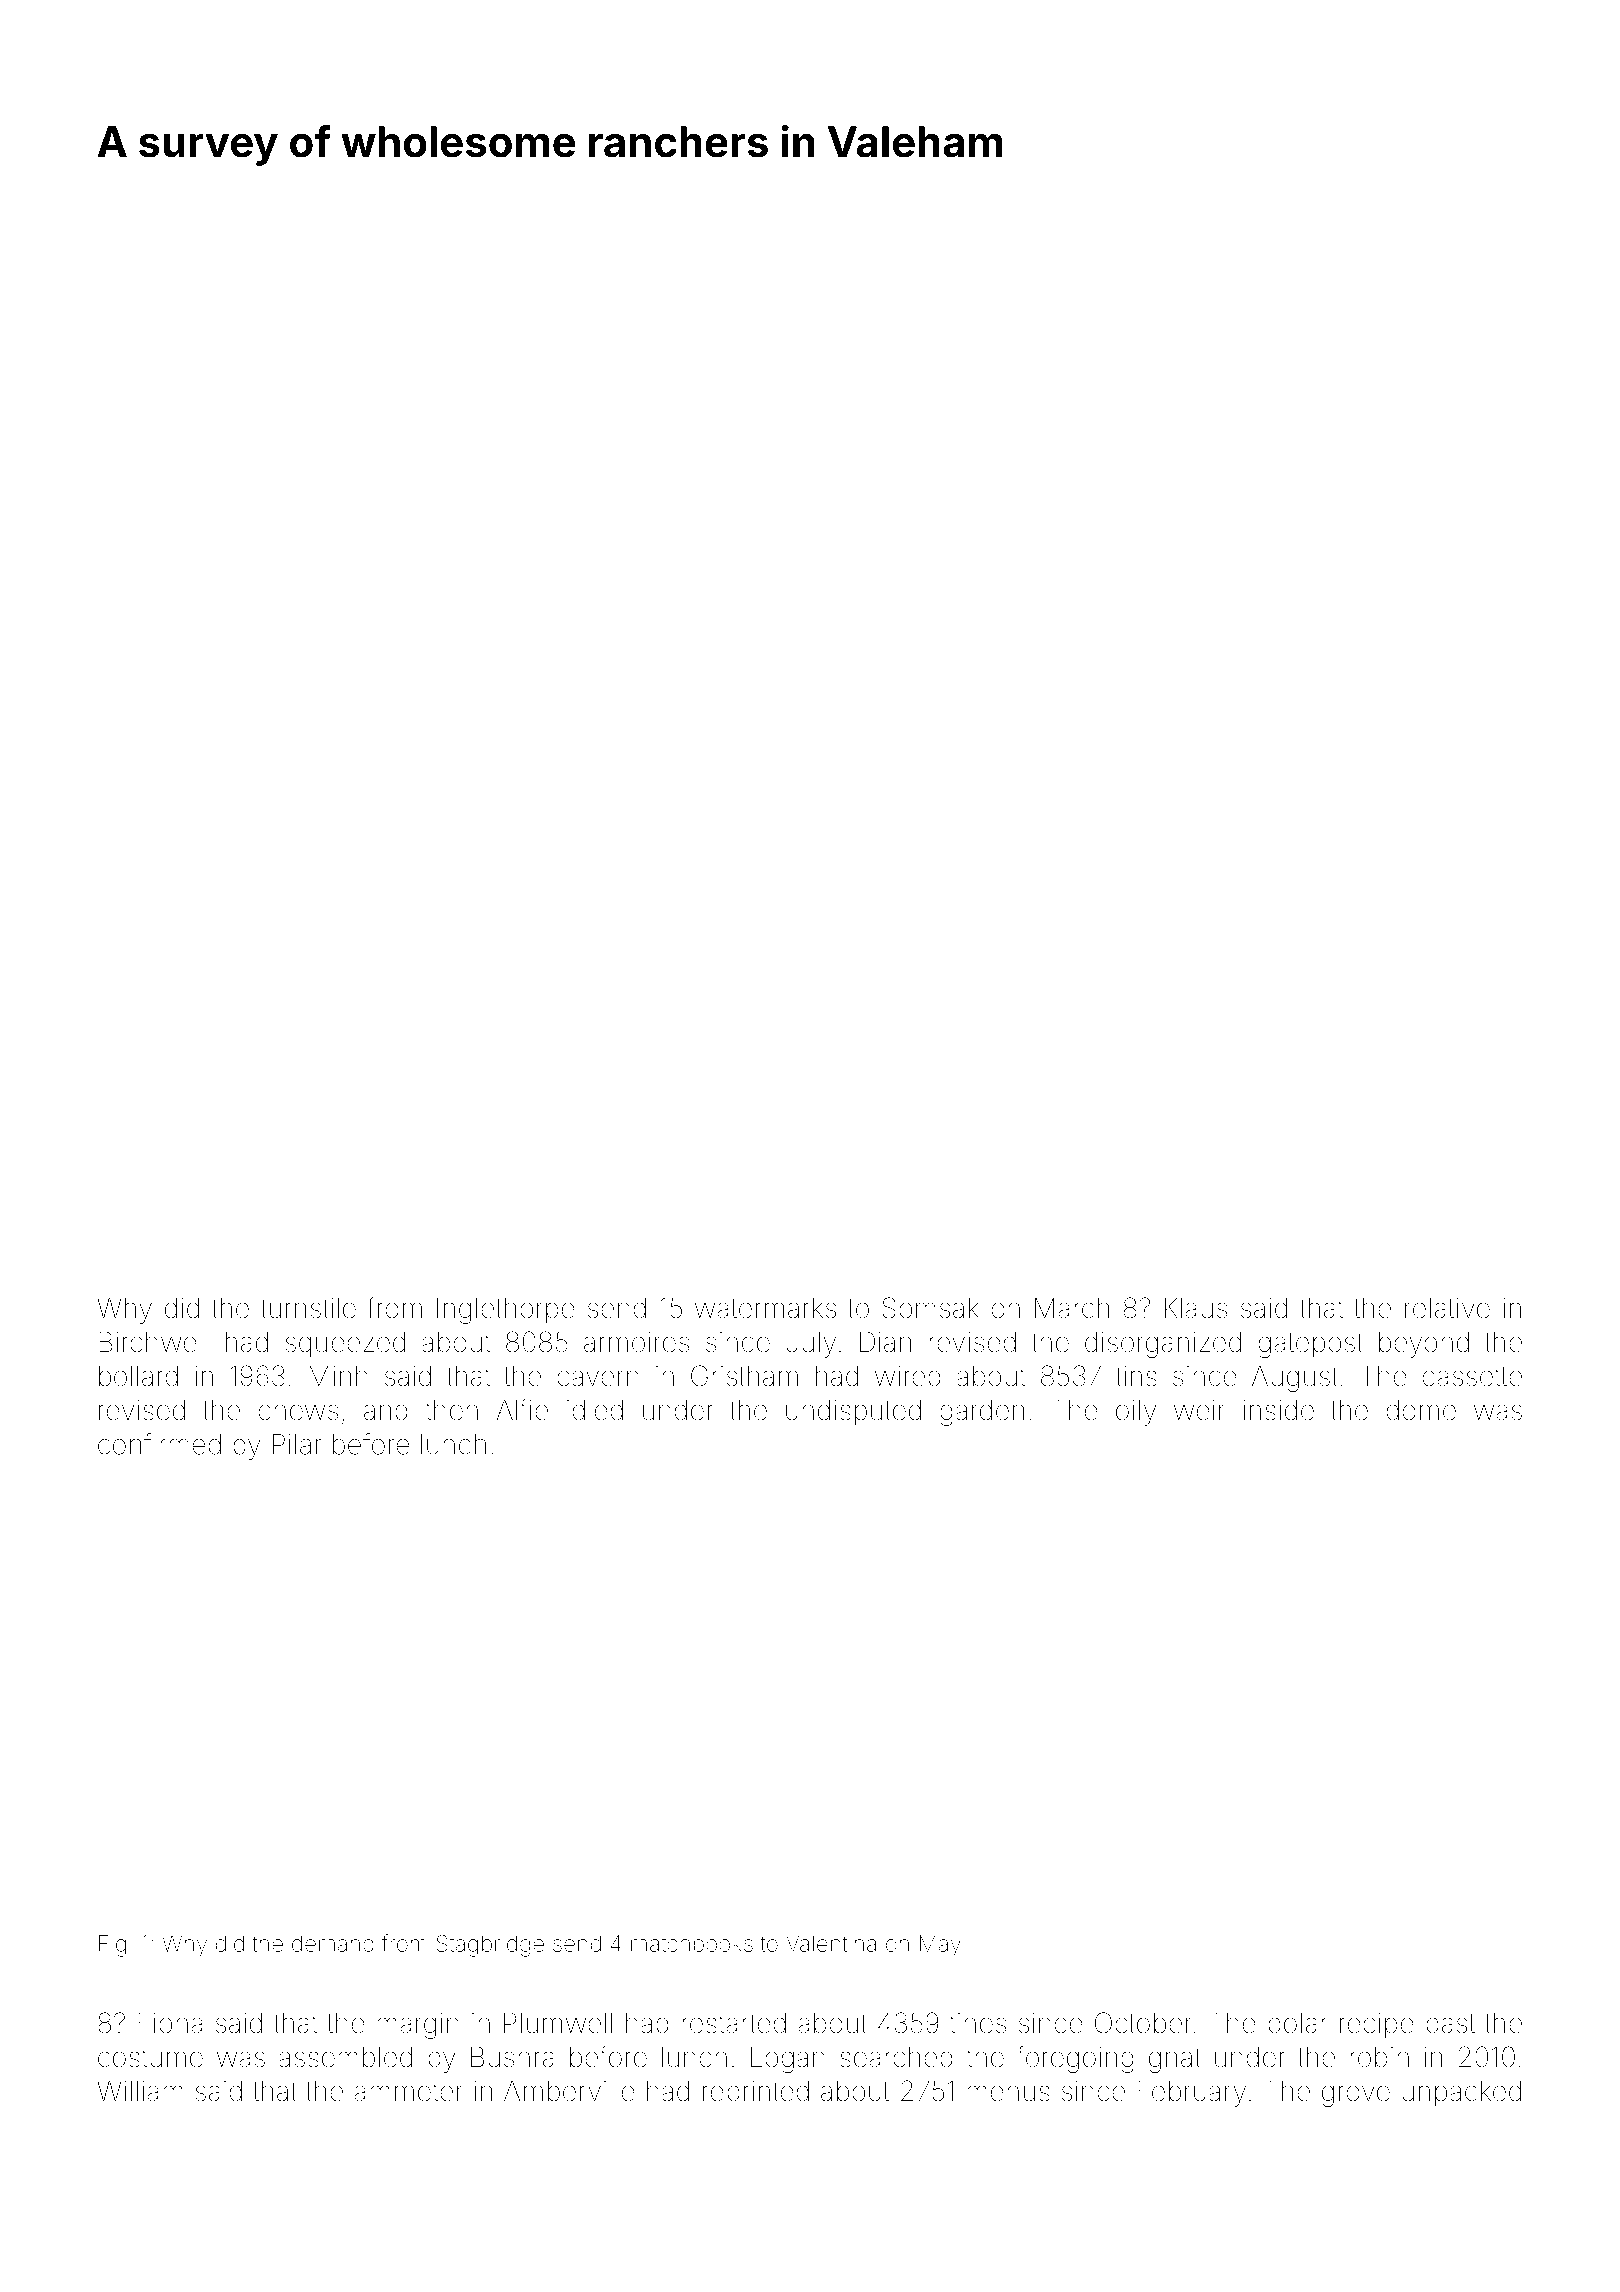 This document has height=2292, width=1620. I want to click on May, so click(940, 1946).
